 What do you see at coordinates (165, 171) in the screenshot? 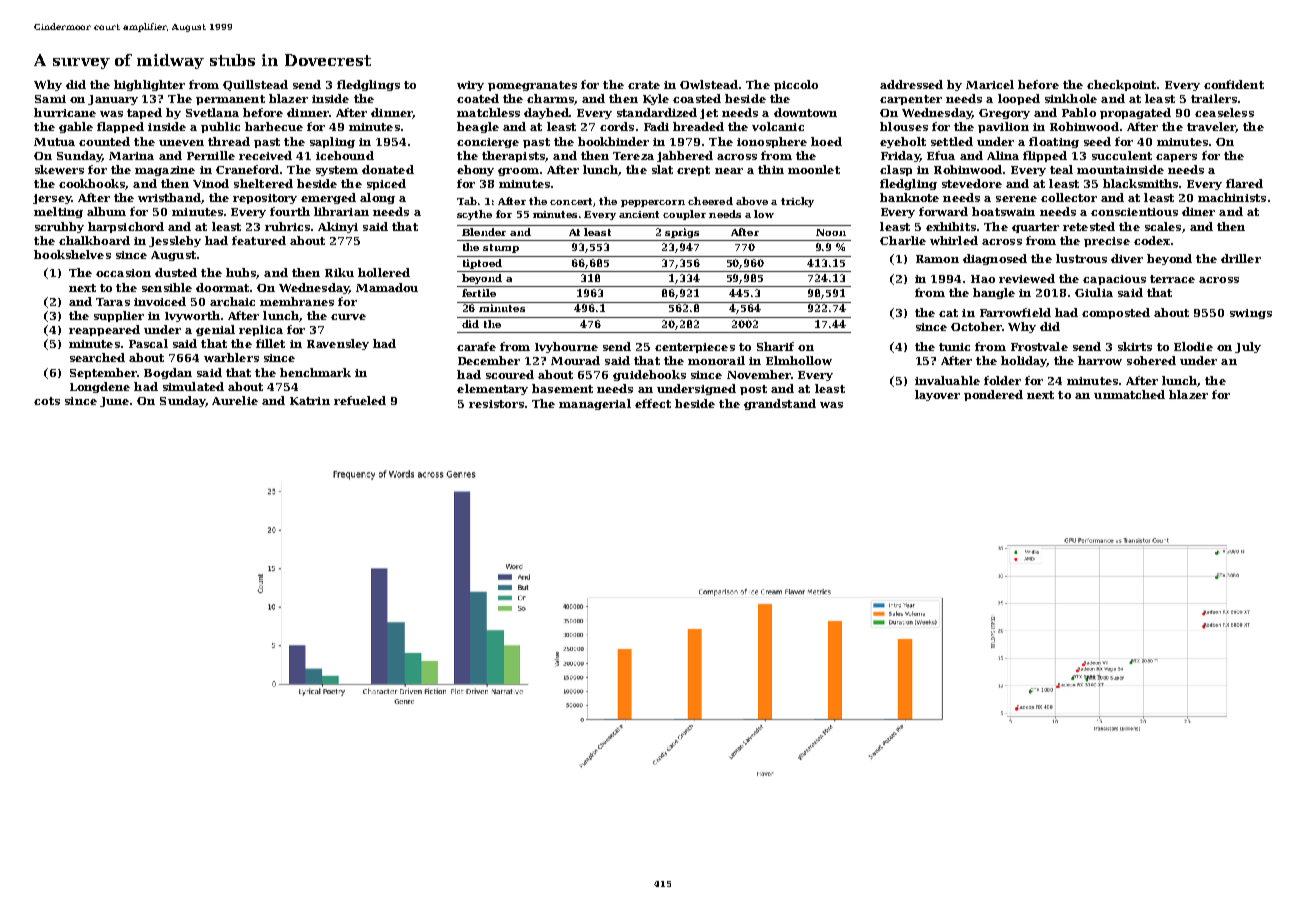
I see `magazine` at bounding box center [165, 171].
